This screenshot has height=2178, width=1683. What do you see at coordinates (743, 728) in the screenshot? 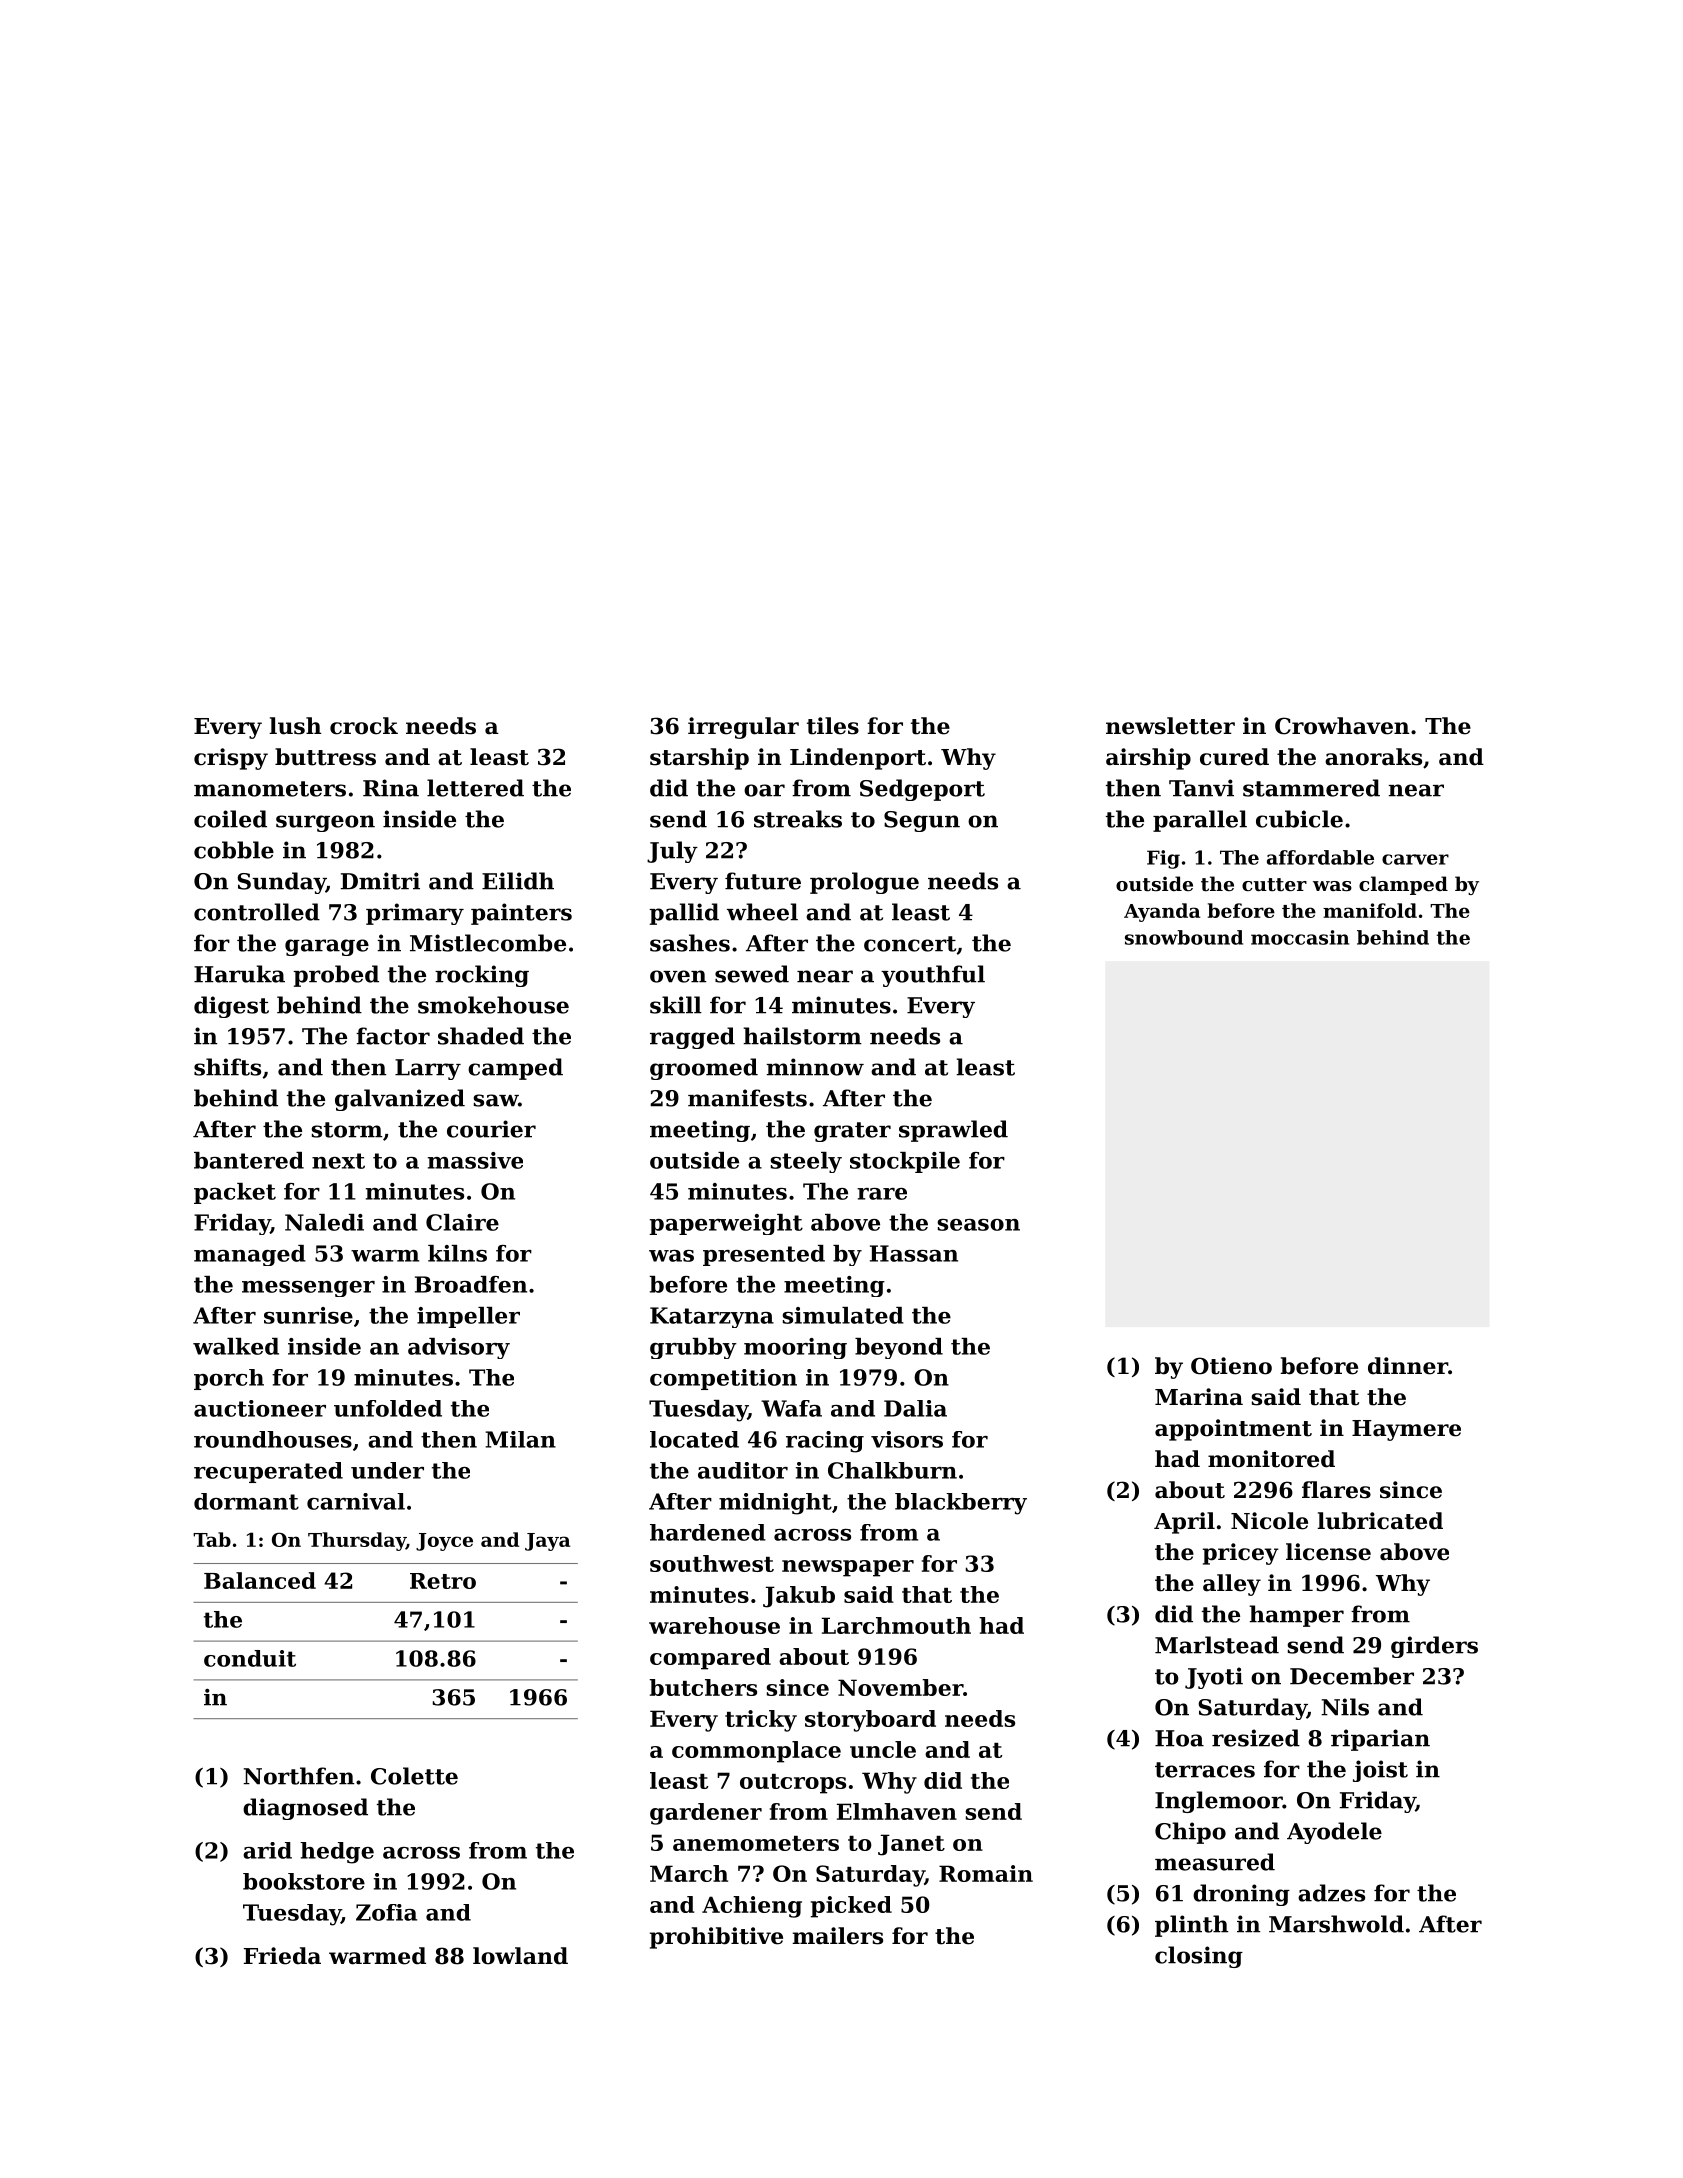
I see `irregular` at bounding box center [743, 728].
